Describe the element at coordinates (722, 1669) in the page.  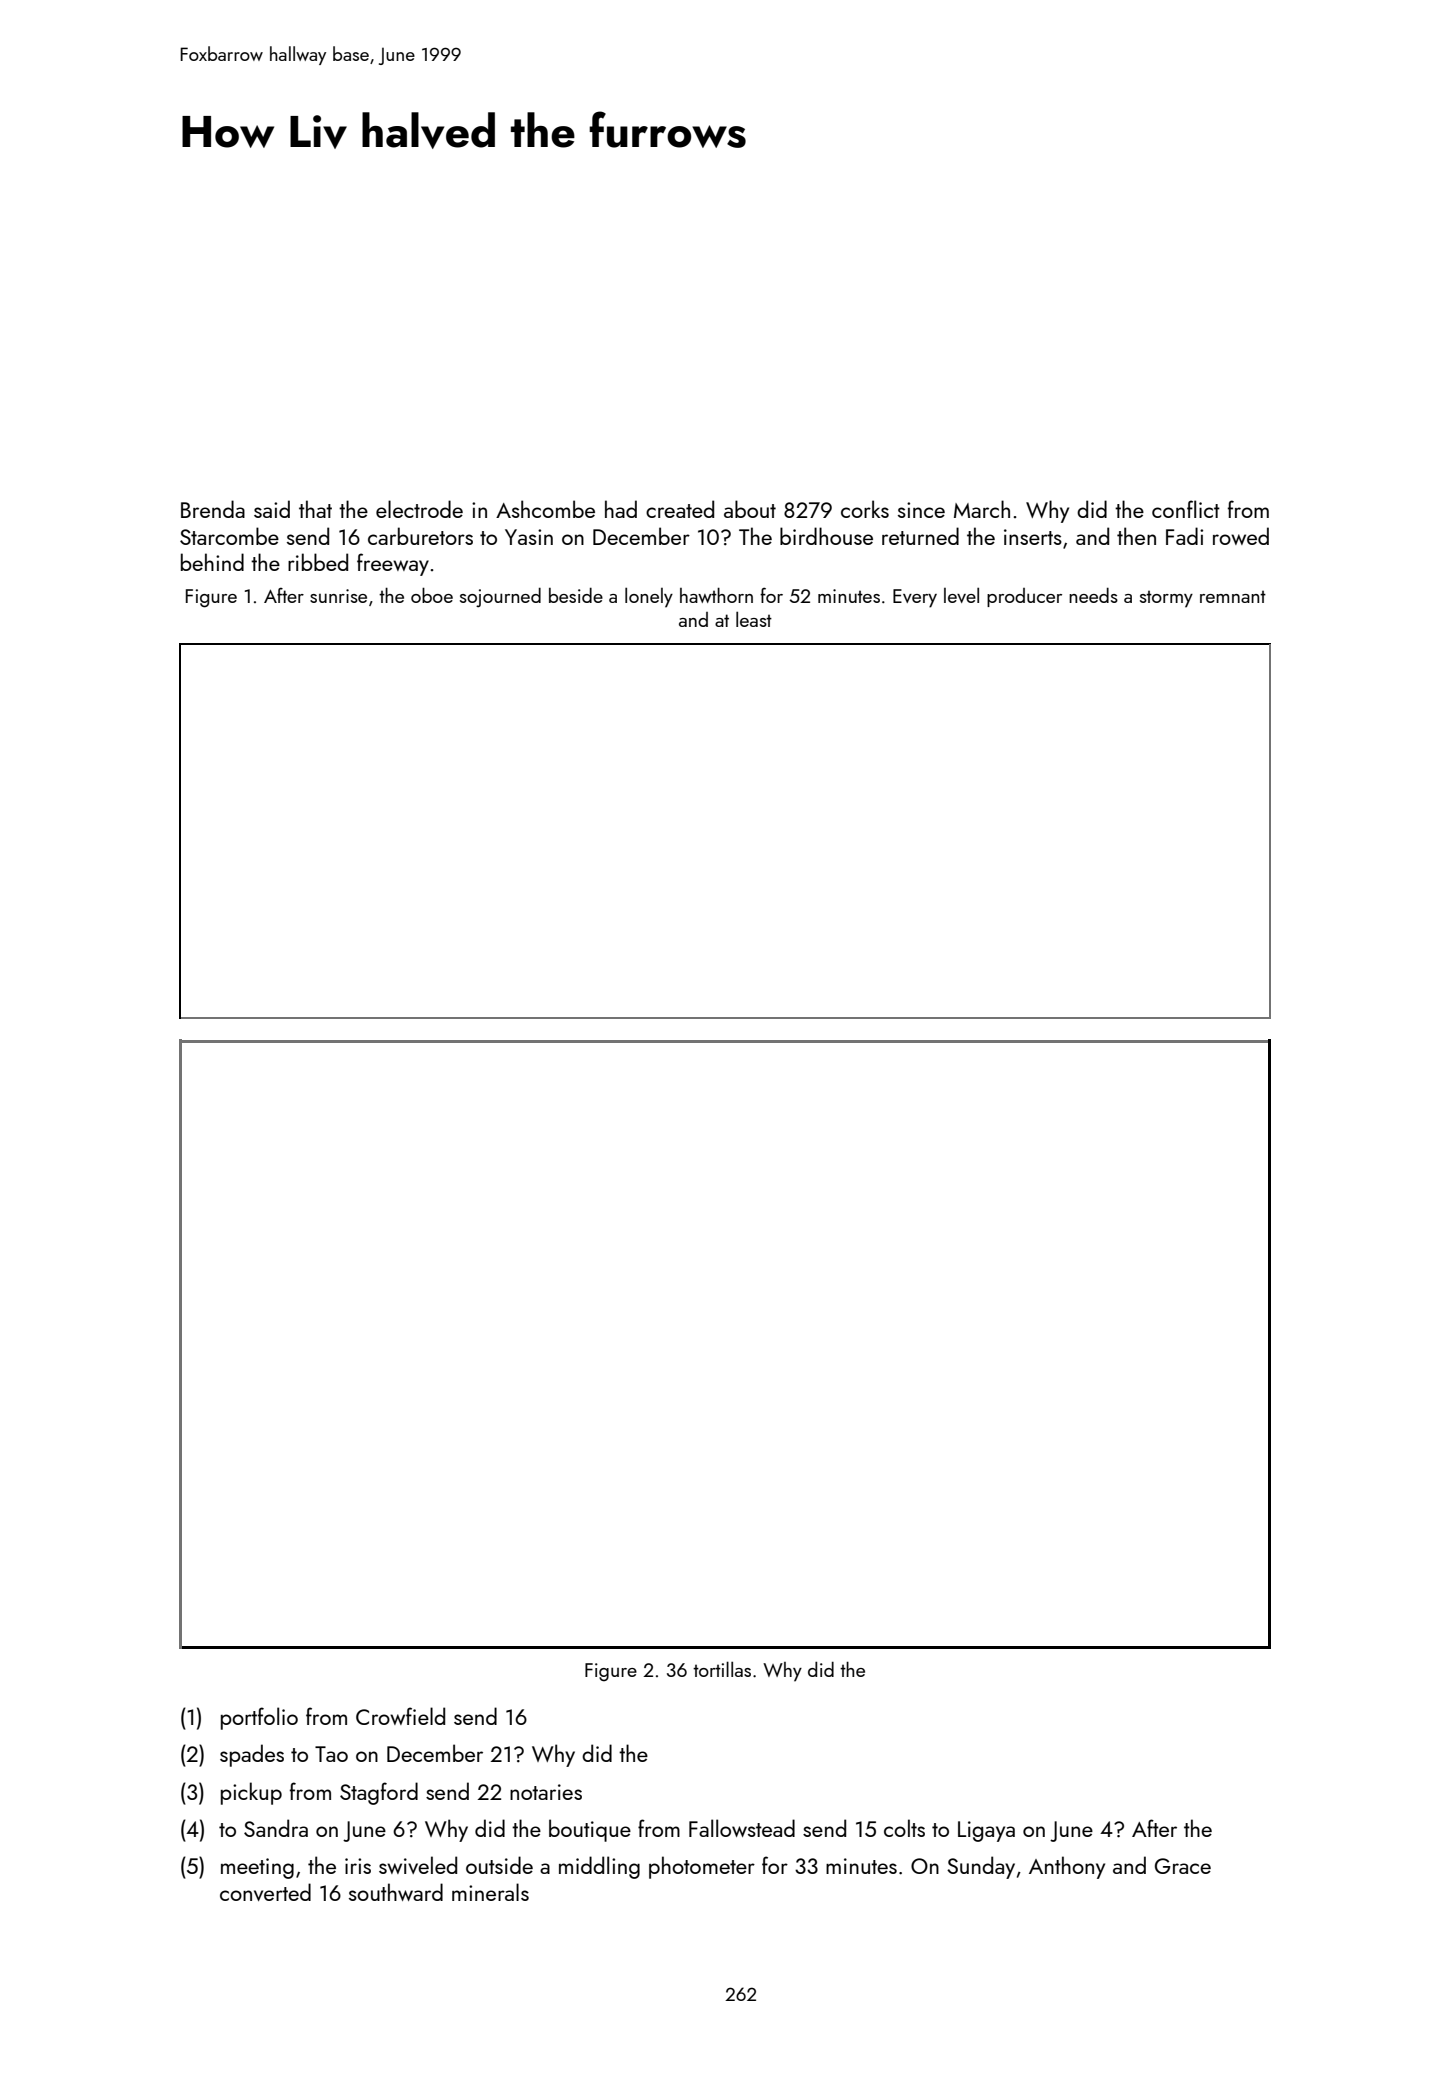
I see `tortillas` at that location.
